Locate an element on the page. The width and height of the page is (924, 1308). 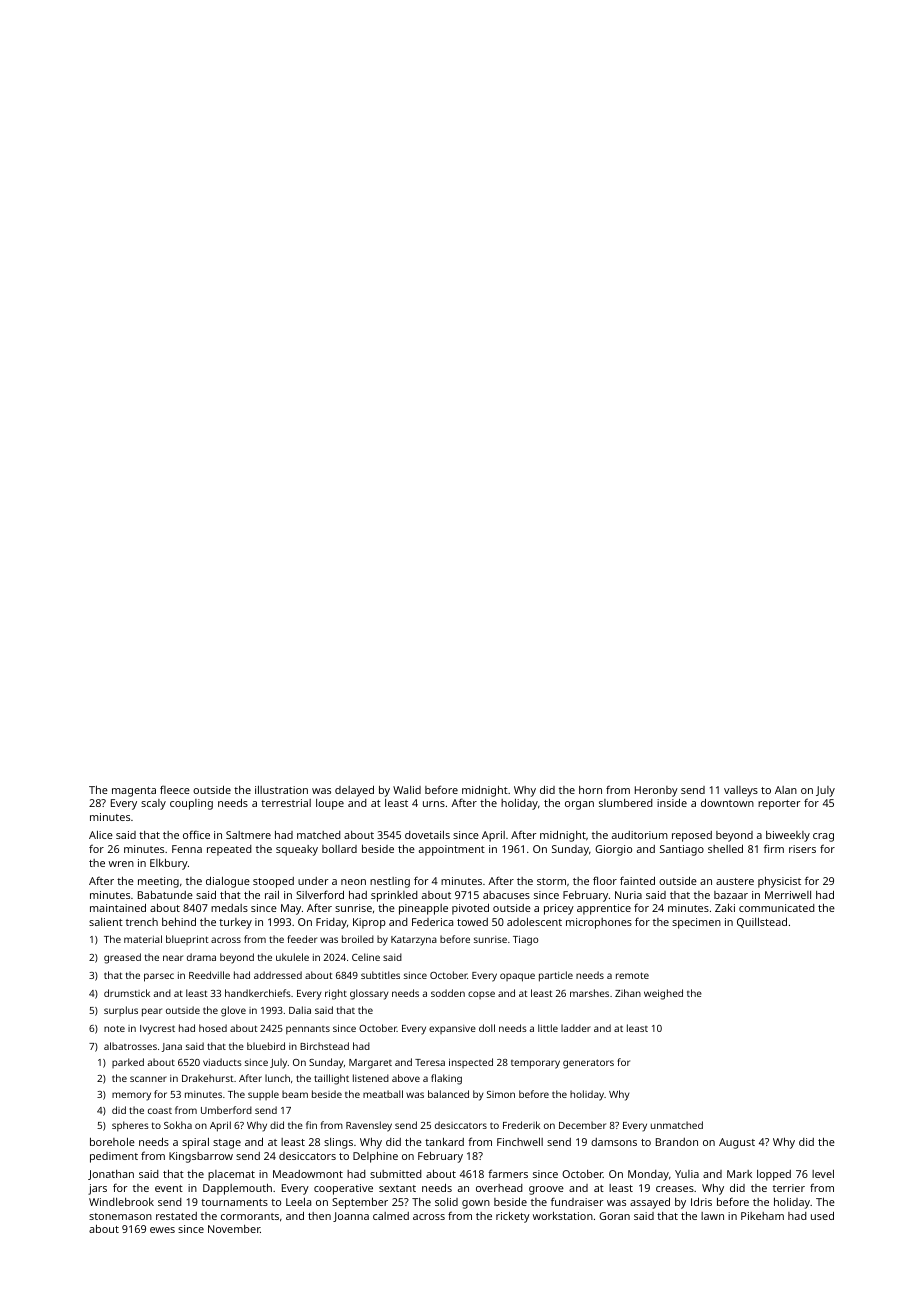
illustration is located at coordinates (281, 790).
